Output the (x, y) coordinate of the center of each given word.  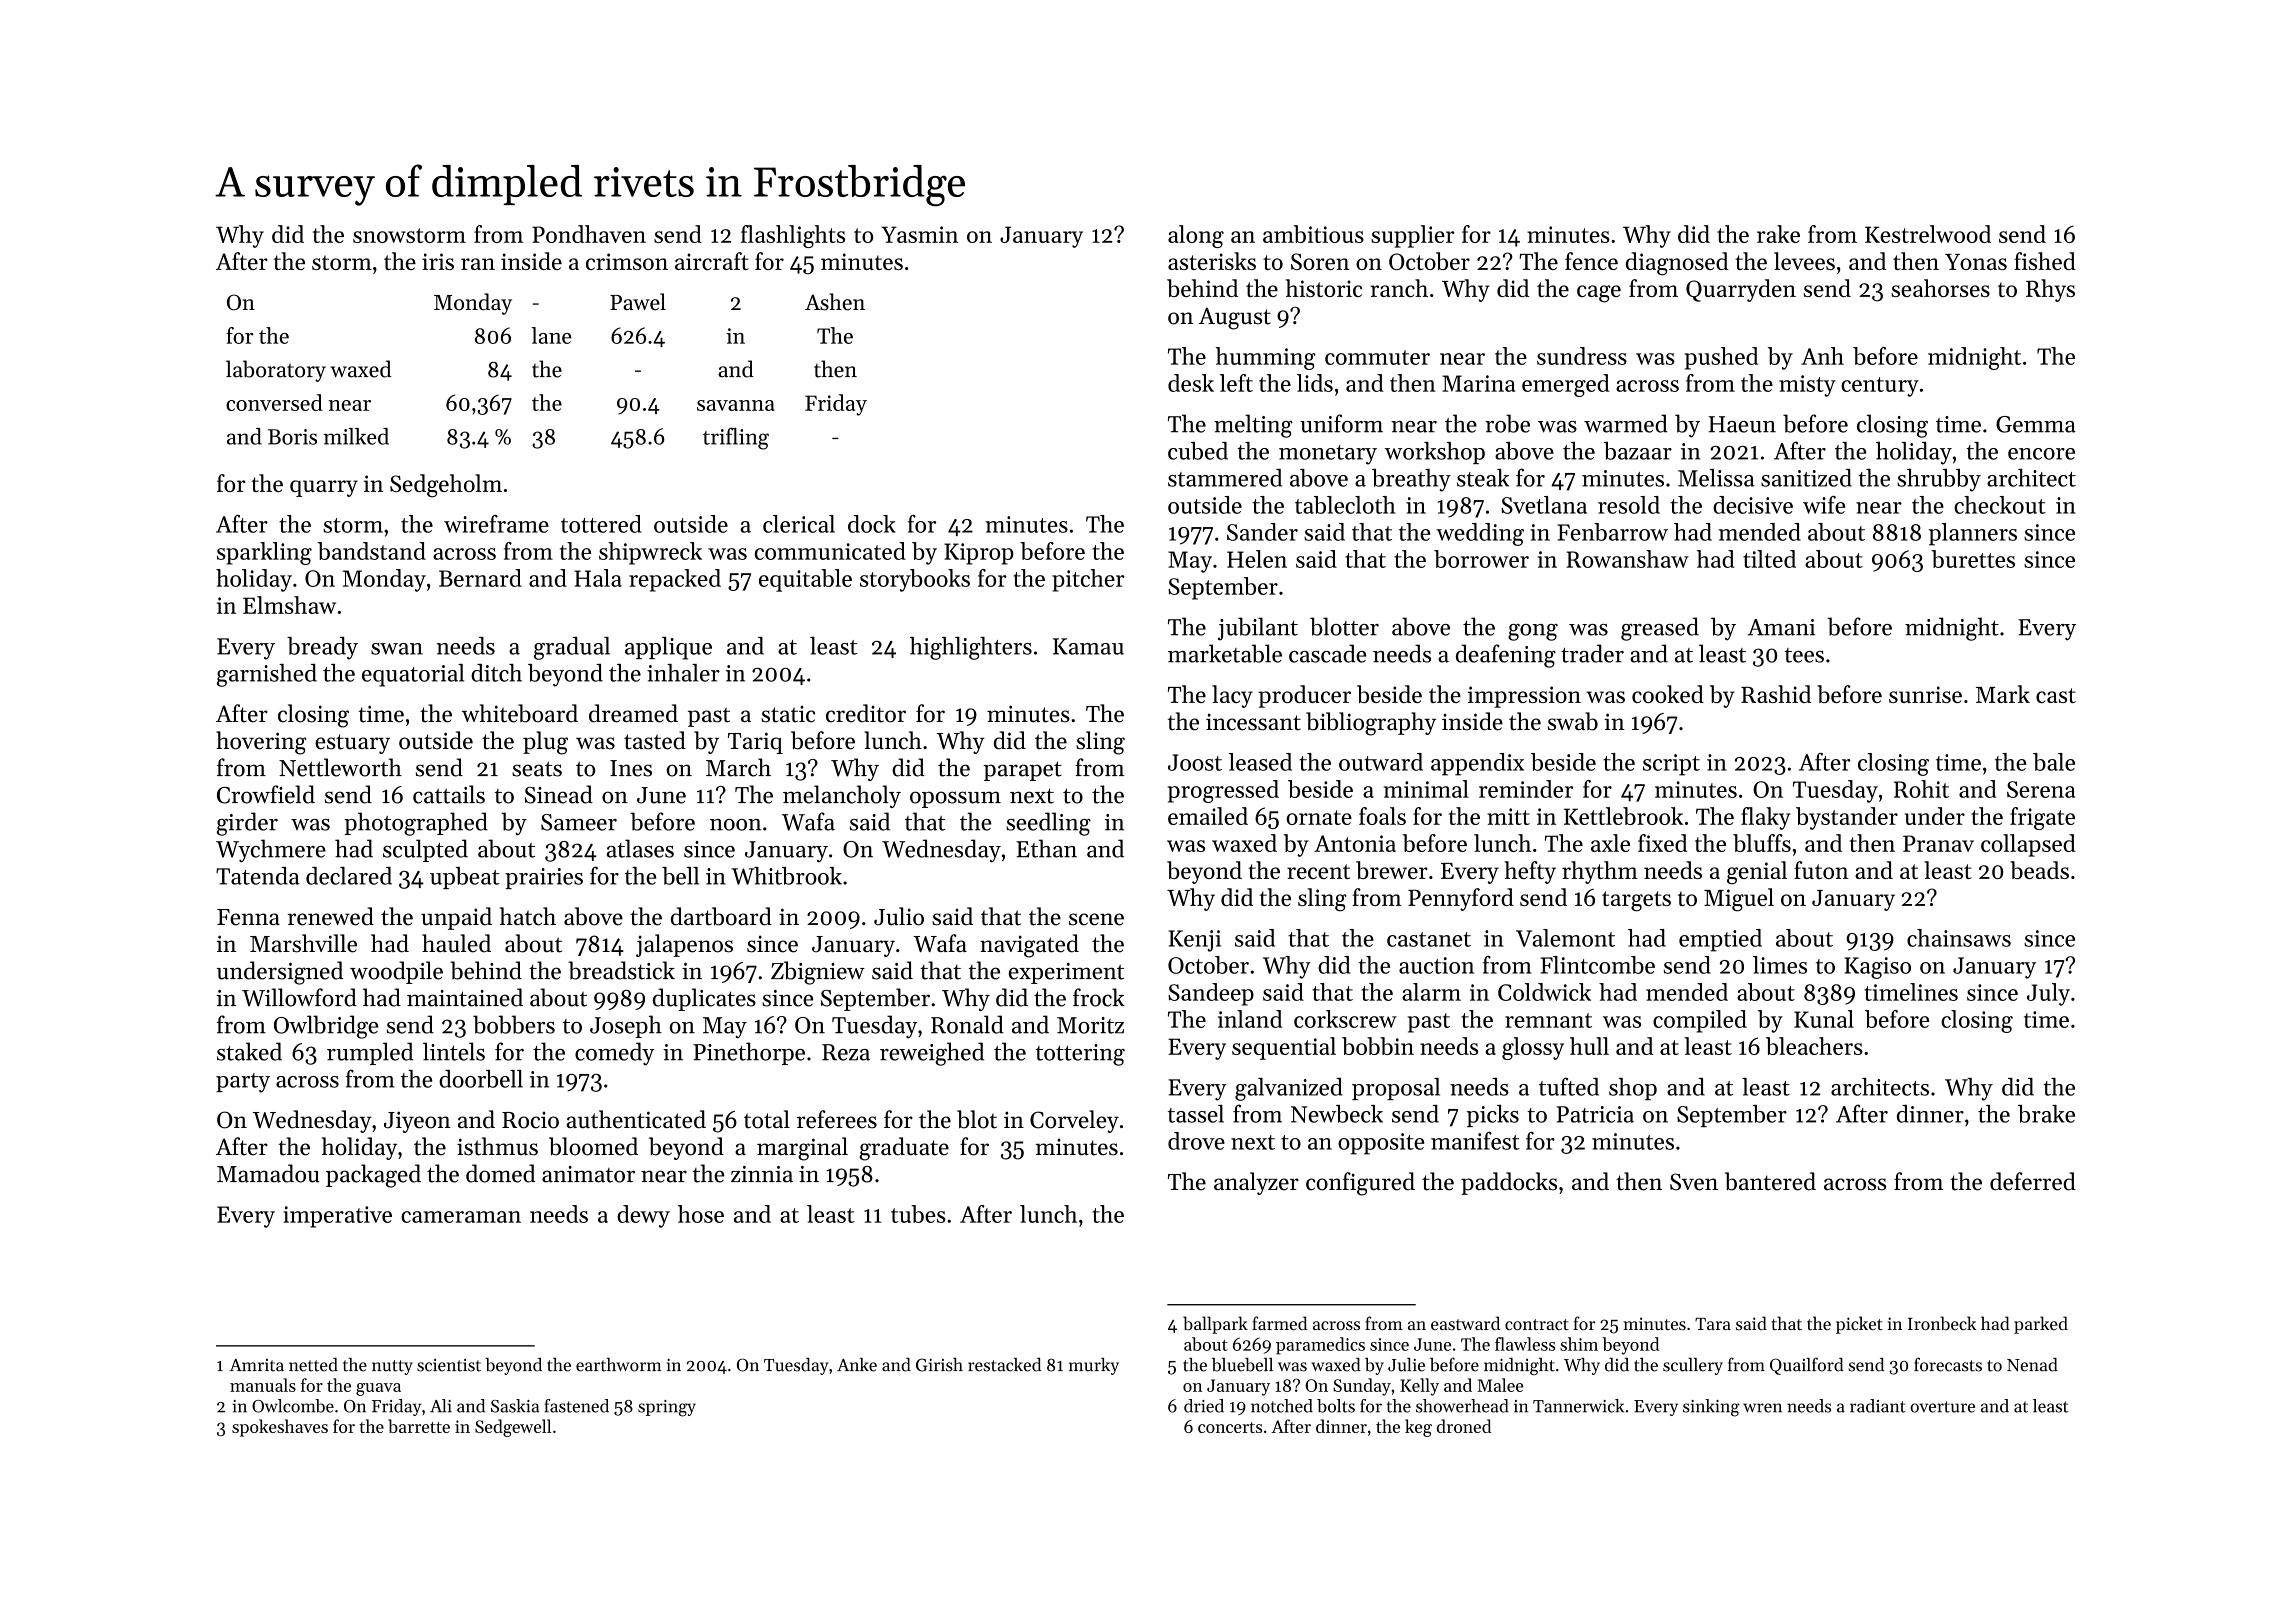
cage (1599, 294)
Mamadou (268, 1173)
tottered (601, 524)
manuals (263, 1385)
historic (1324, 288)
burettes (1973, 559)
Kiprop (979, 554)
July (2048, 994)
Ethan (1046, 848)
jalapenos (684, 945)
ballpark (1215, 1325)
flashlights (793, 236)
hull (1589, 1046)
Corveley (1074, 1121)
